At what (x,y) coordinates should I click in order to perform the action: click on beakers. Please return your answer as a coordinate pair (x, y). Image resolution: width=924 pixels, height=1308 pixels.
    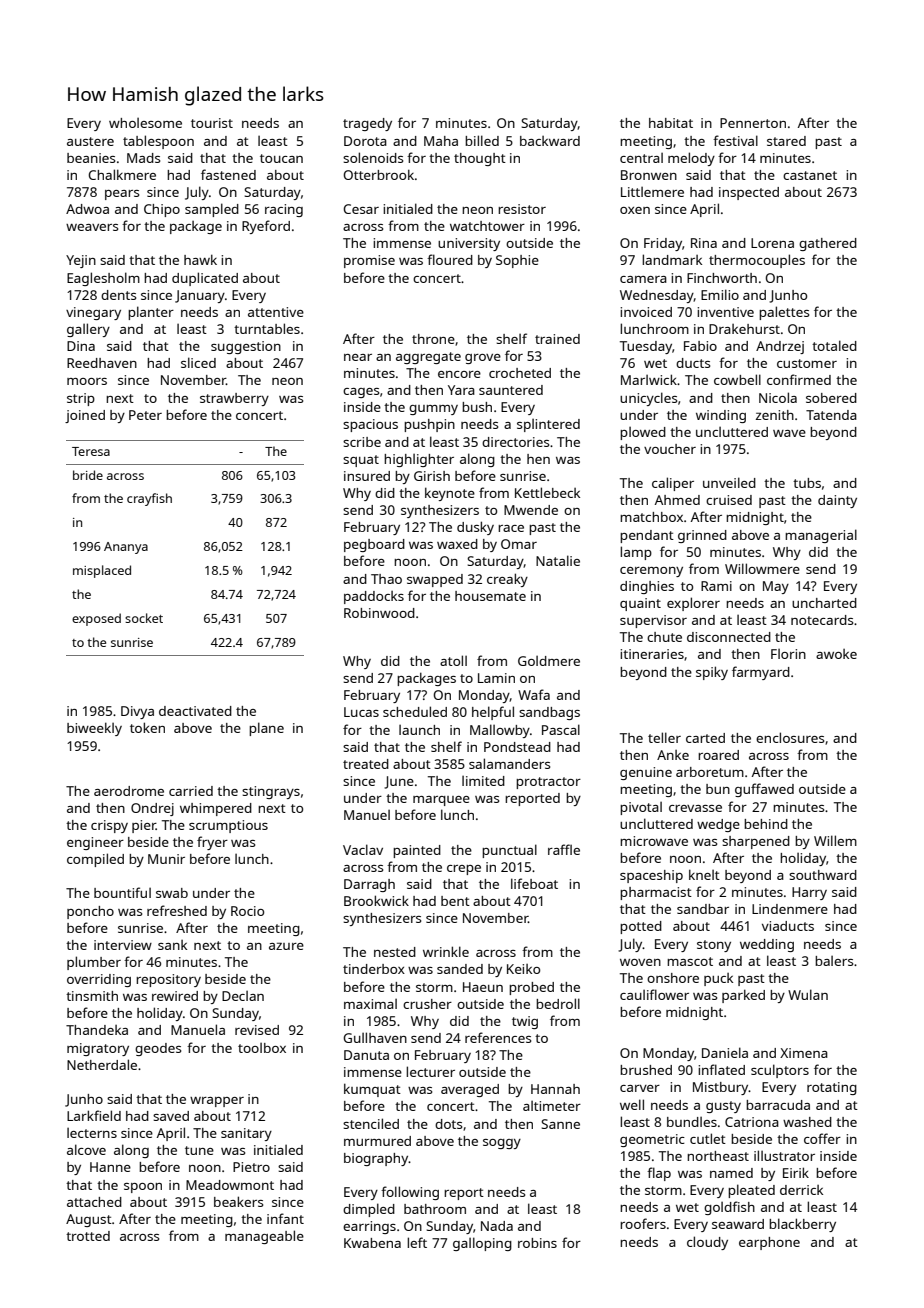
    Looking at the image, I should click on (238, 1201).
